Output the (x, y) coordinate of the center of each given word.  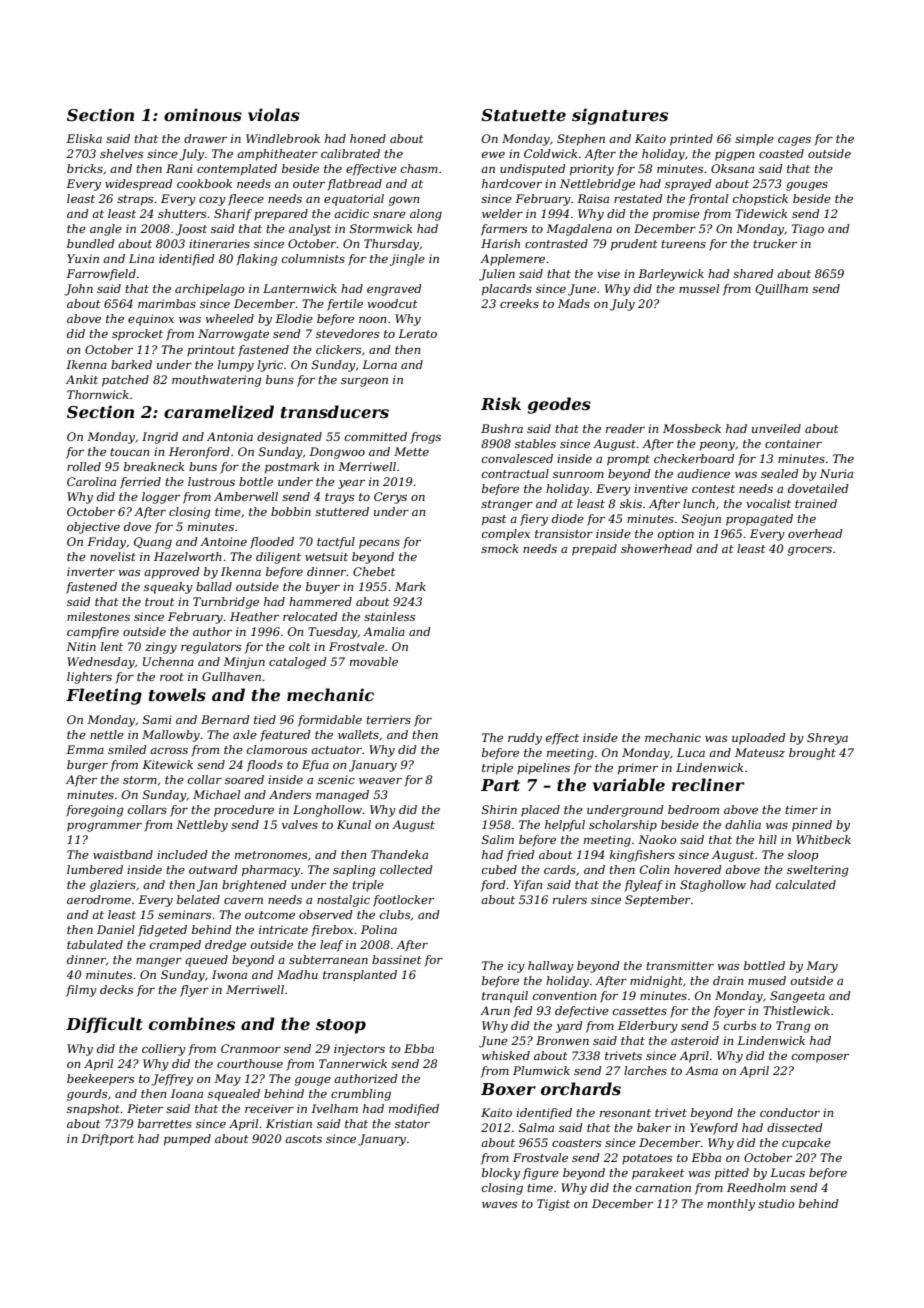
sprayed (688, 185)
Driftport (107, 1140)
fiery (534, 520)
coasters (576, 1143)
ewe (493, 155)
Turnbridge (226, 603)
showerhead (656, 548)
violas (274, 114)
